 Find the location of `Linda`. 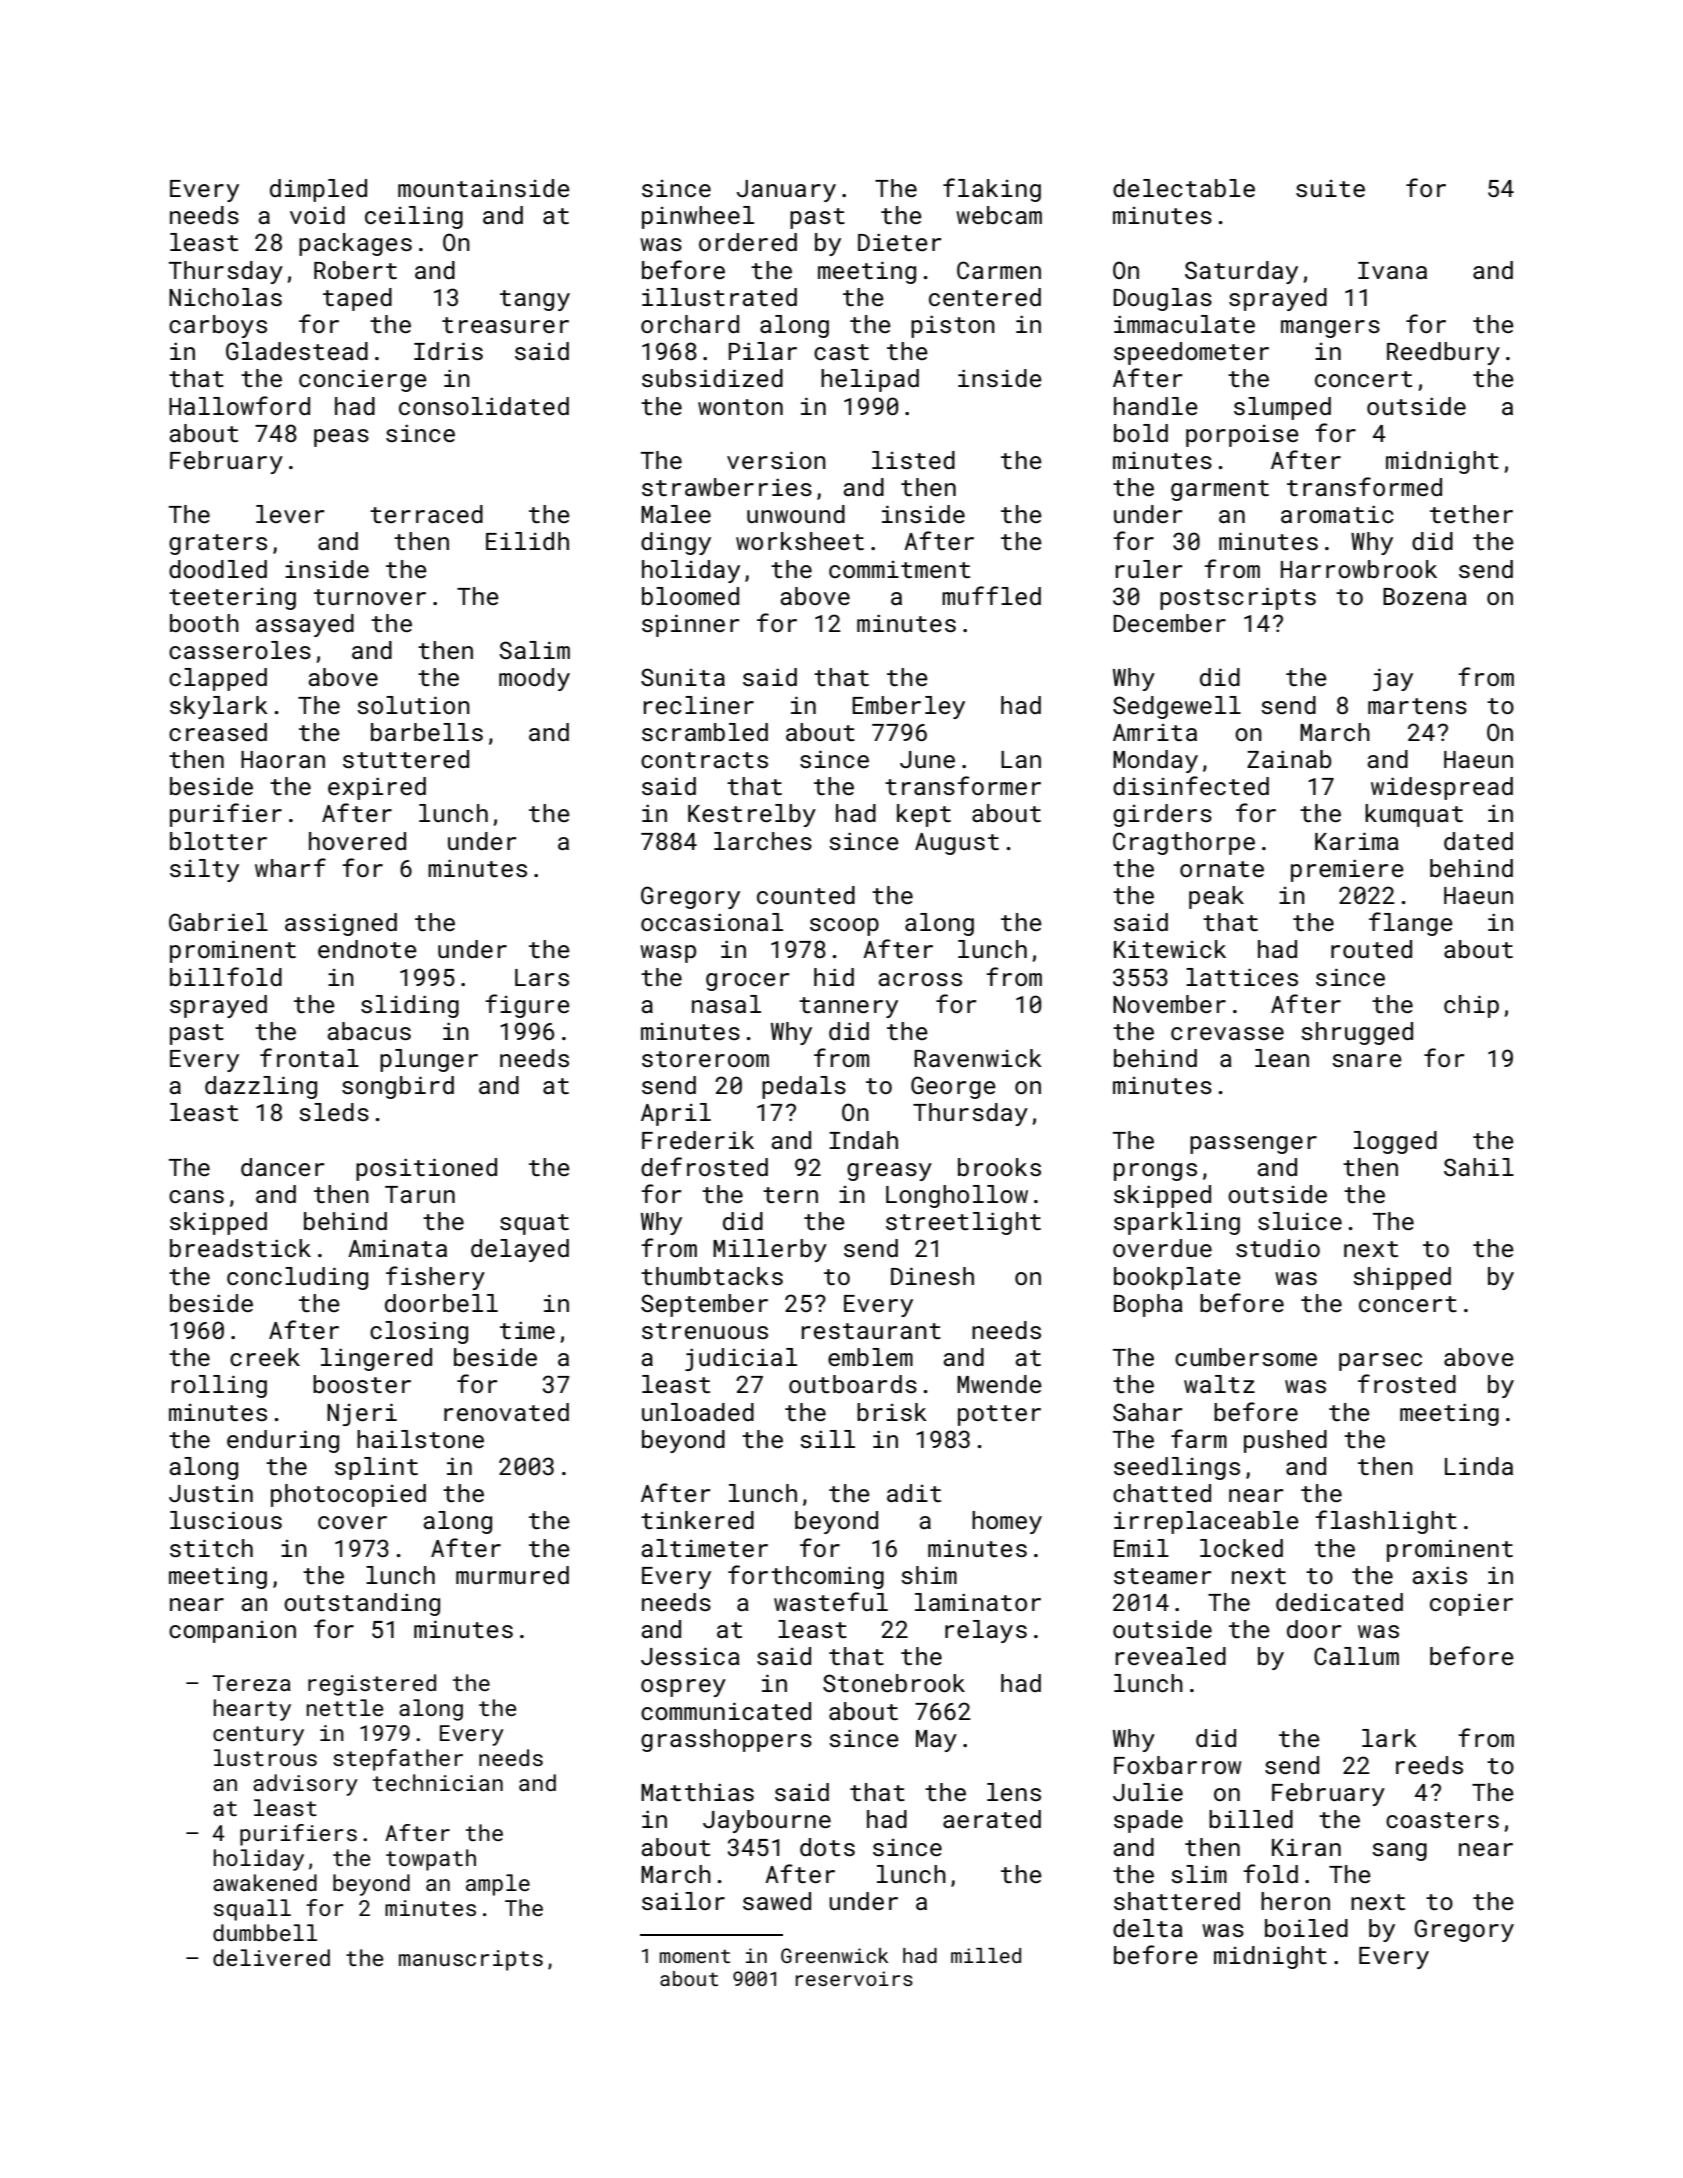

Linda is located at coordinates (1479, 1466).
